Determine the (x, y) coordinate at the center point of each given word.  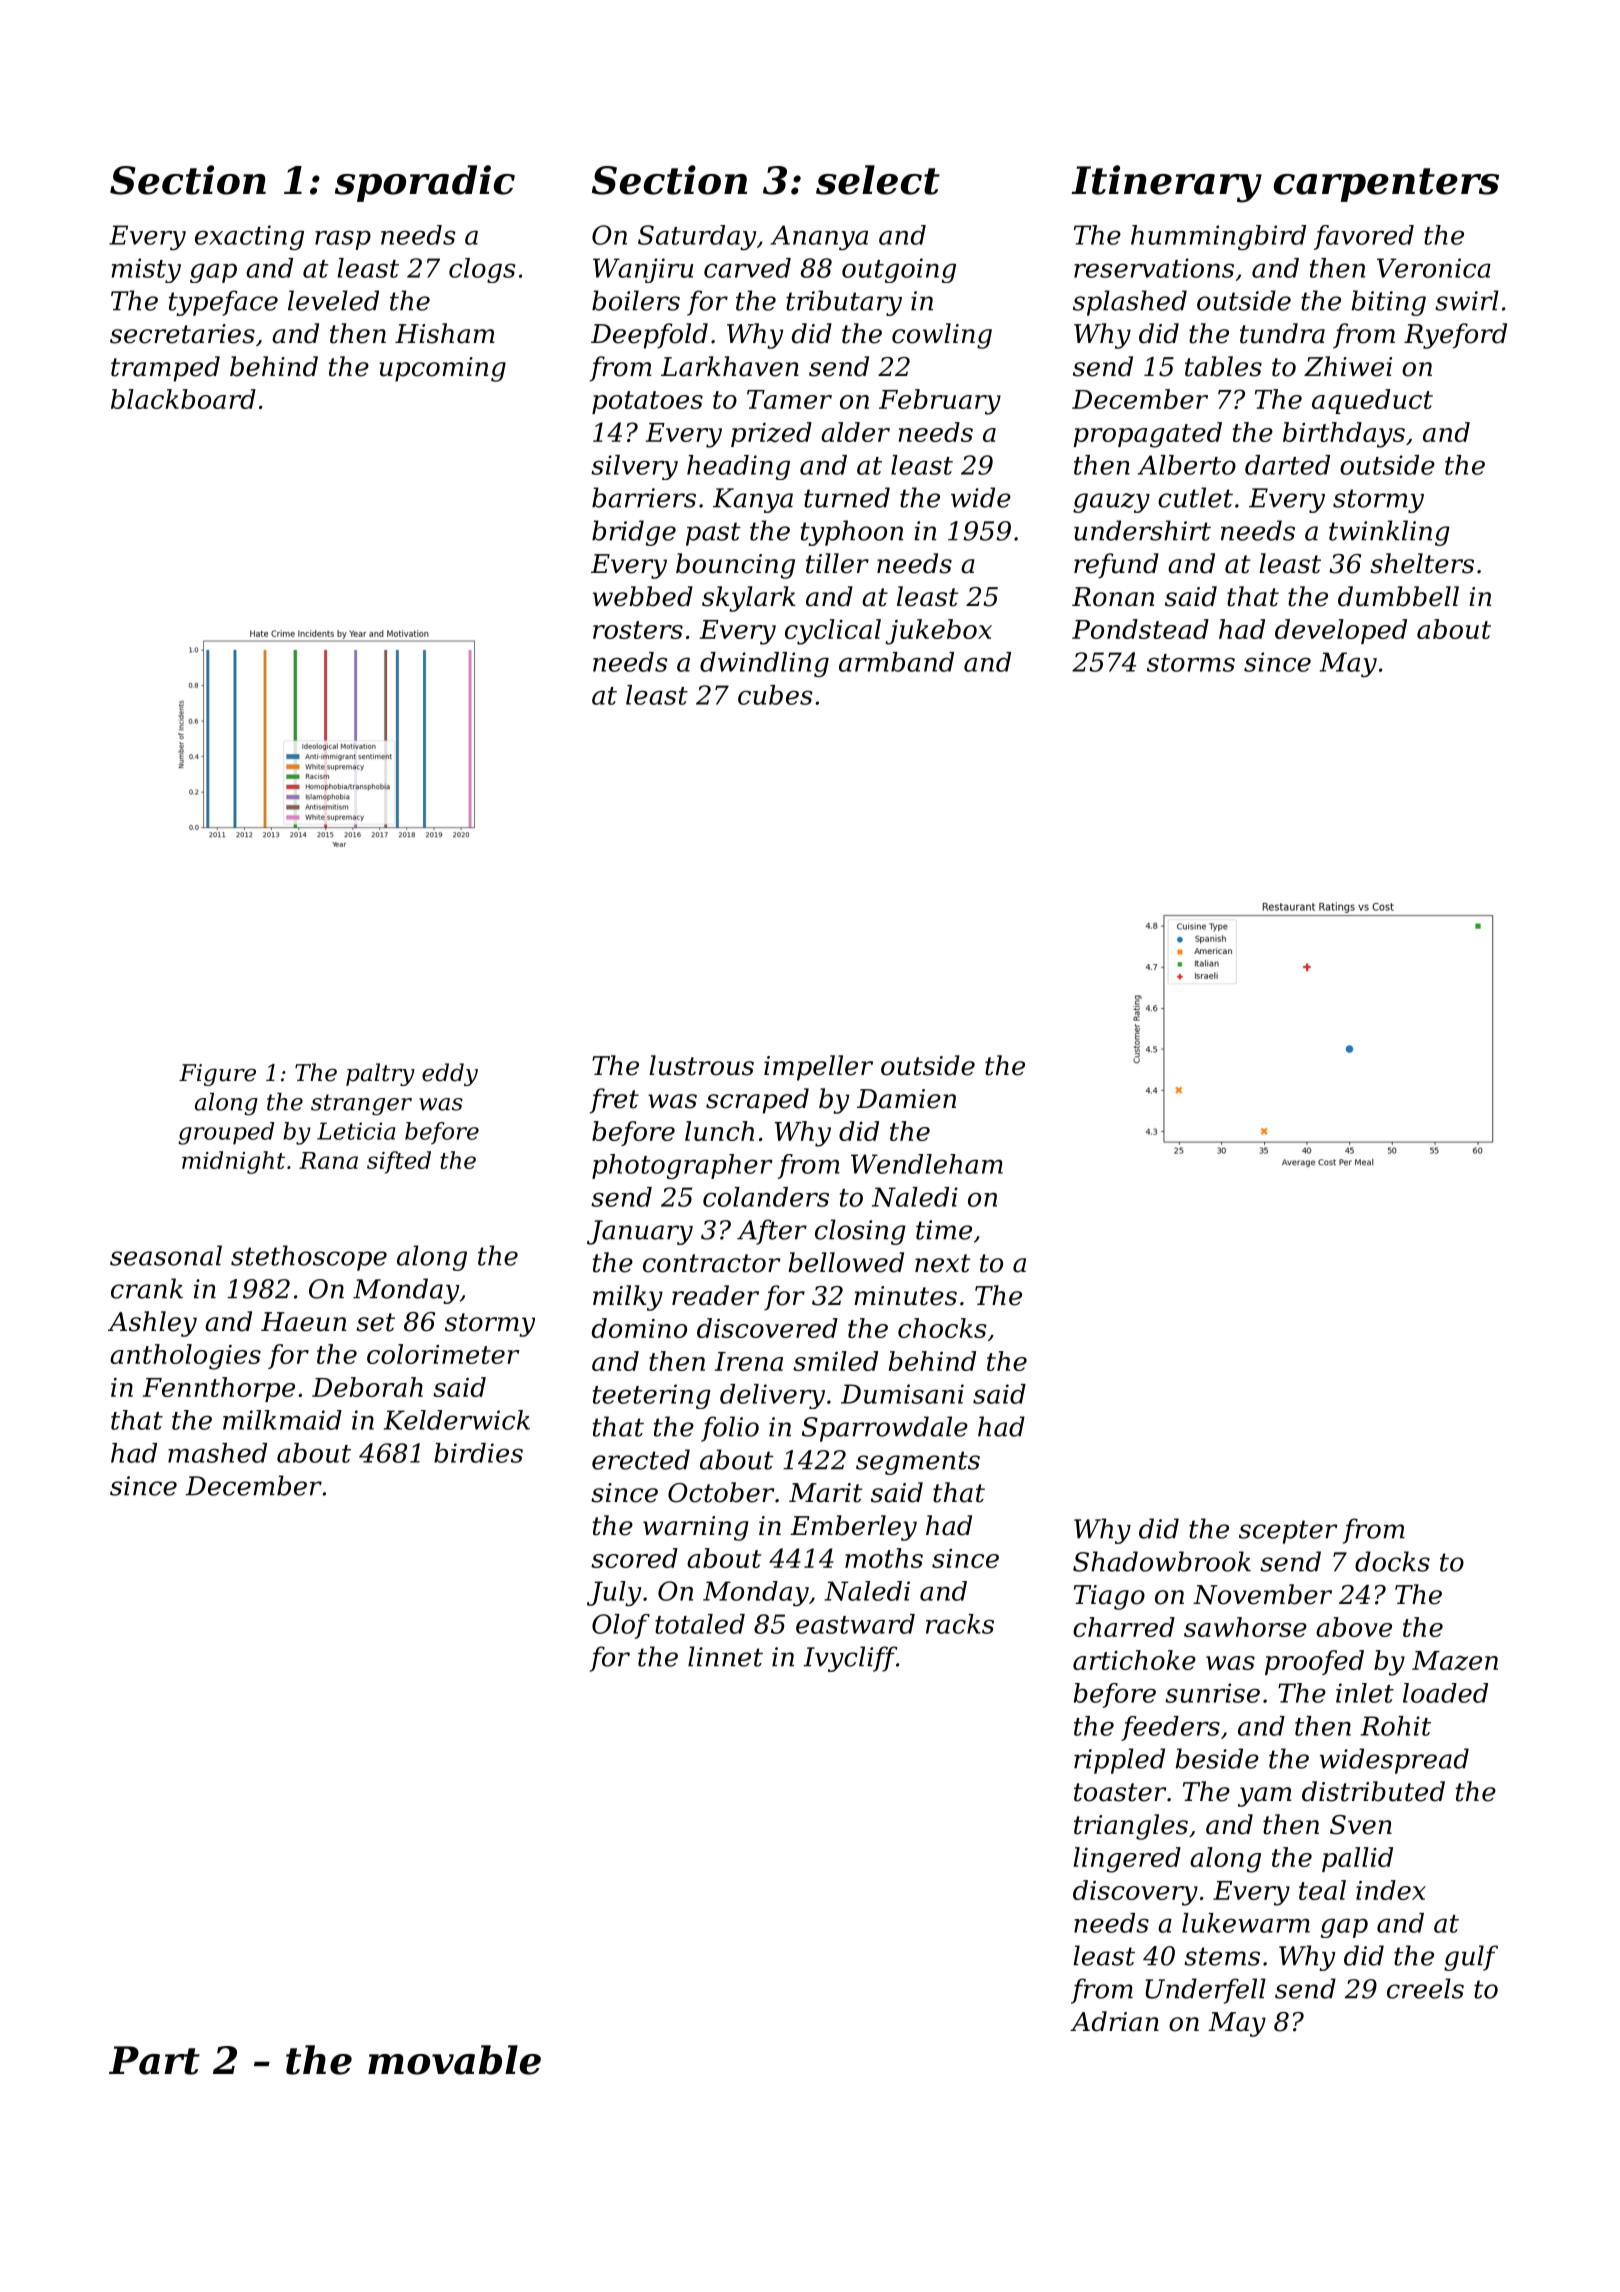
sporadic (425, 183)
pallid (1357, 1859)
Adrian (1114, 2021)
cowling (942, 336)
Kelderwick (457, 1420)
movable (454, 2060)
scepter (1288, 1532)
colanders (766, 1197)
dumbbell (1398, 596)
